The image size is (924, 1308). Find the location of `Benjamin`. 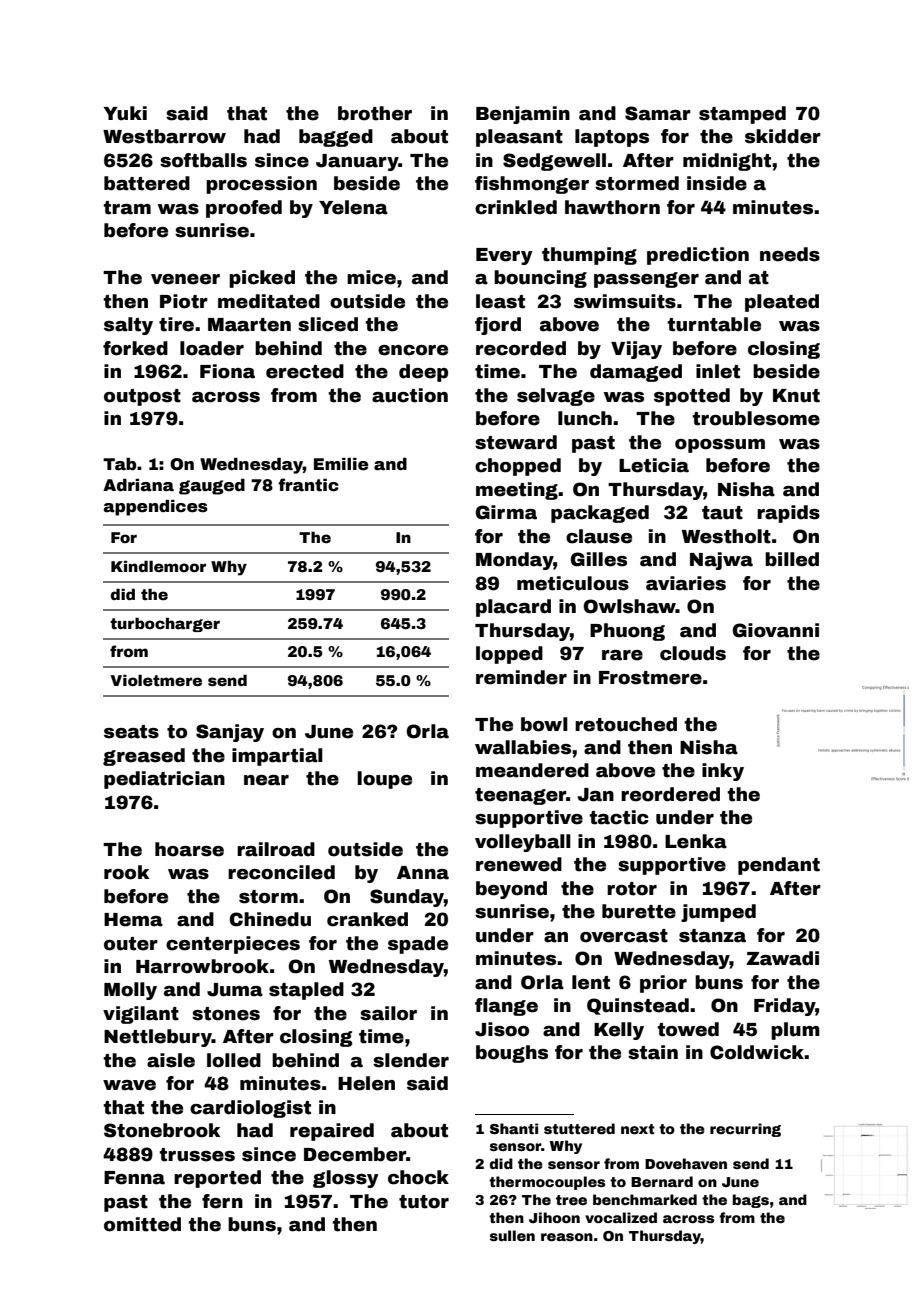

Benjamin is located at coordinates (523, 115).
